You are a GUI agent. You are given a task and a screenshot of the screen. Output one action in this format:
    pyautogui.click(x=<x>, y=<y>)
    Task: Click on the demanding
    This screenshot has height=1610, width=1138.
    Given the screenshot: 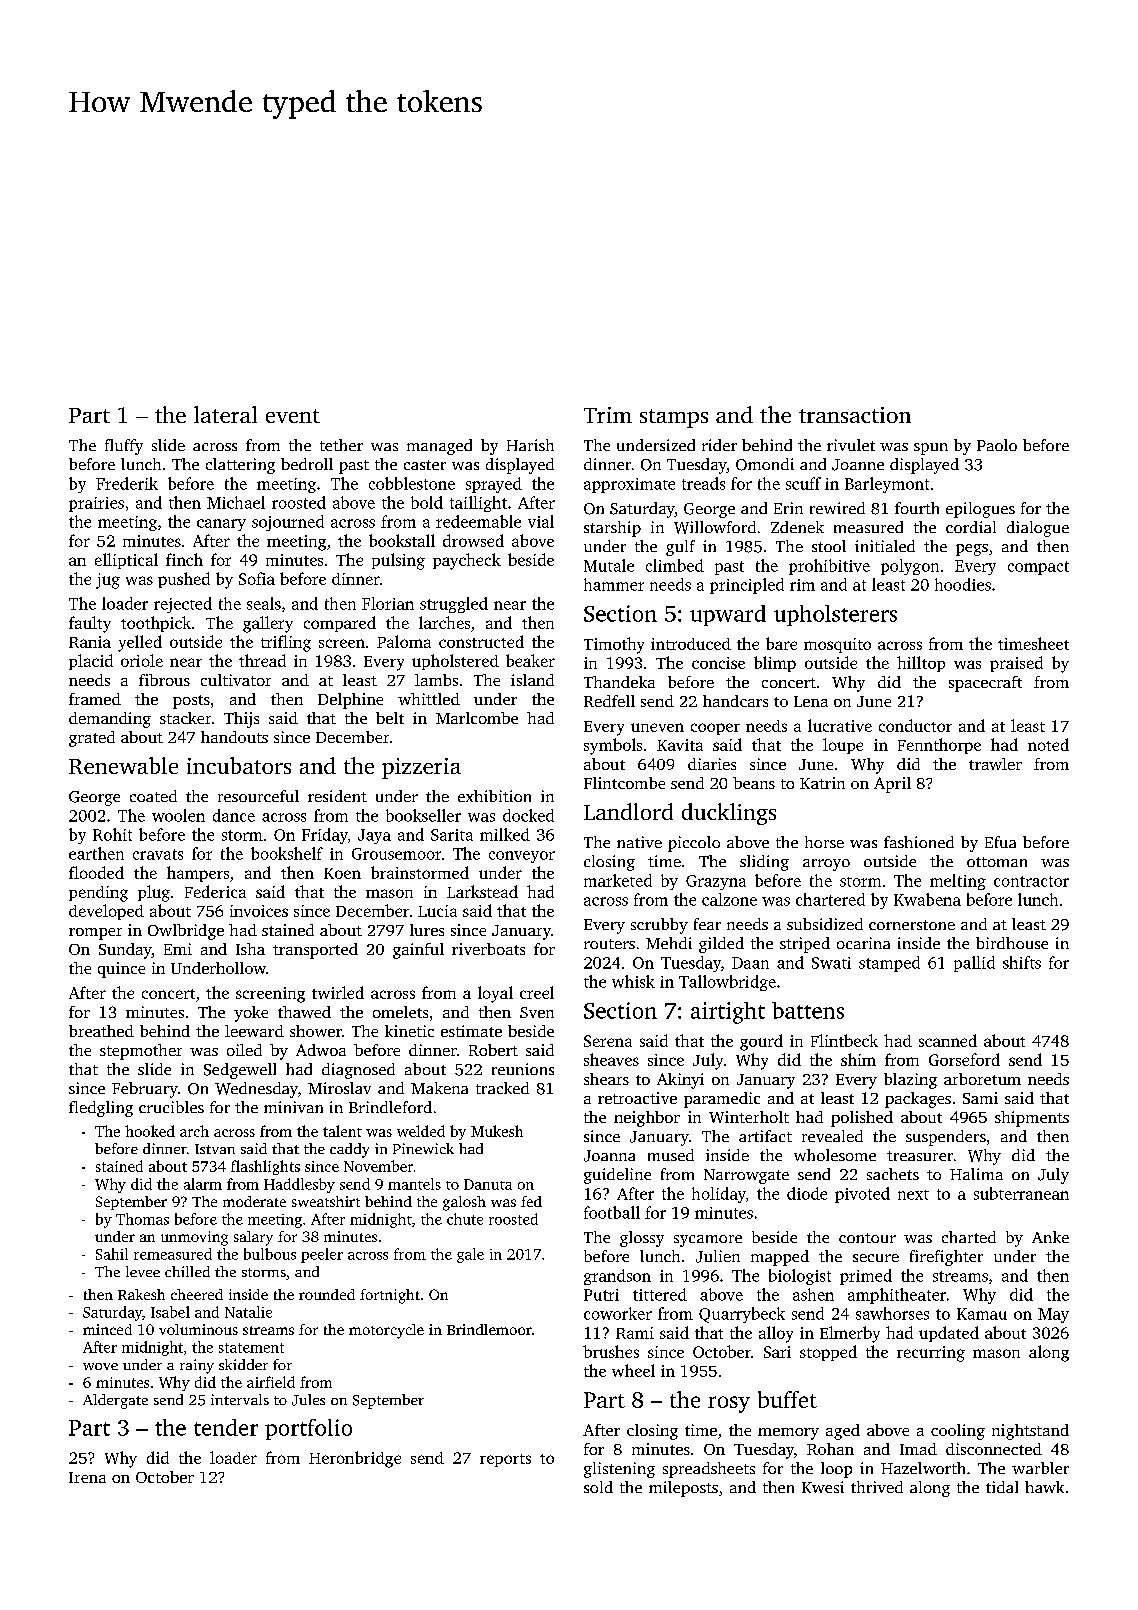 What is the action you would take?
    pyautogui.click(x=110, y=720)
